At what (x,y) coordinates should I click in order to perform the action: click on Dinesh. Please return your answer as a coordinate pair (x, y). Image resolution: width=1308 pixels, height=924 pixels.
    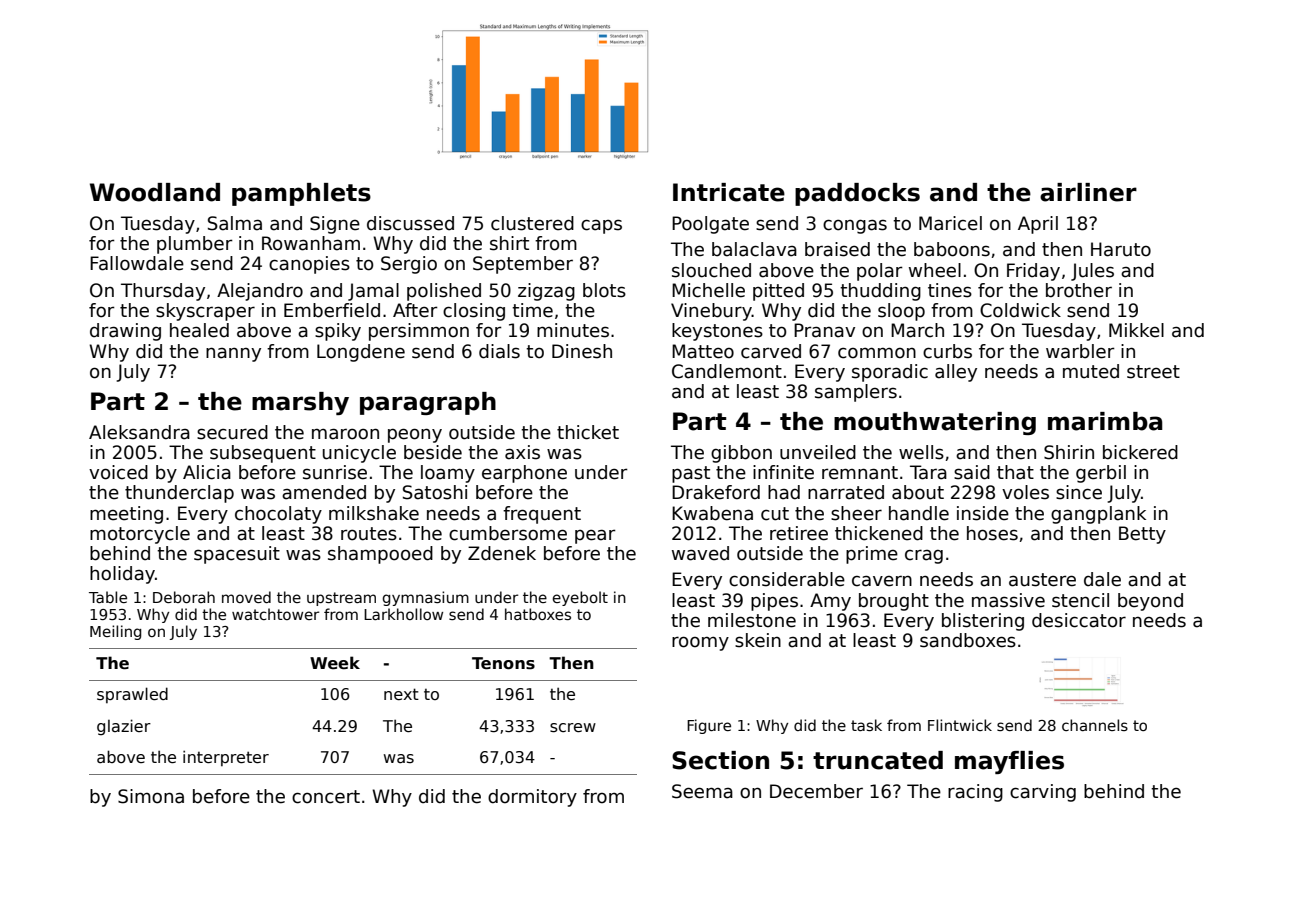
    Looking at the image, I should click on (582, 351).
